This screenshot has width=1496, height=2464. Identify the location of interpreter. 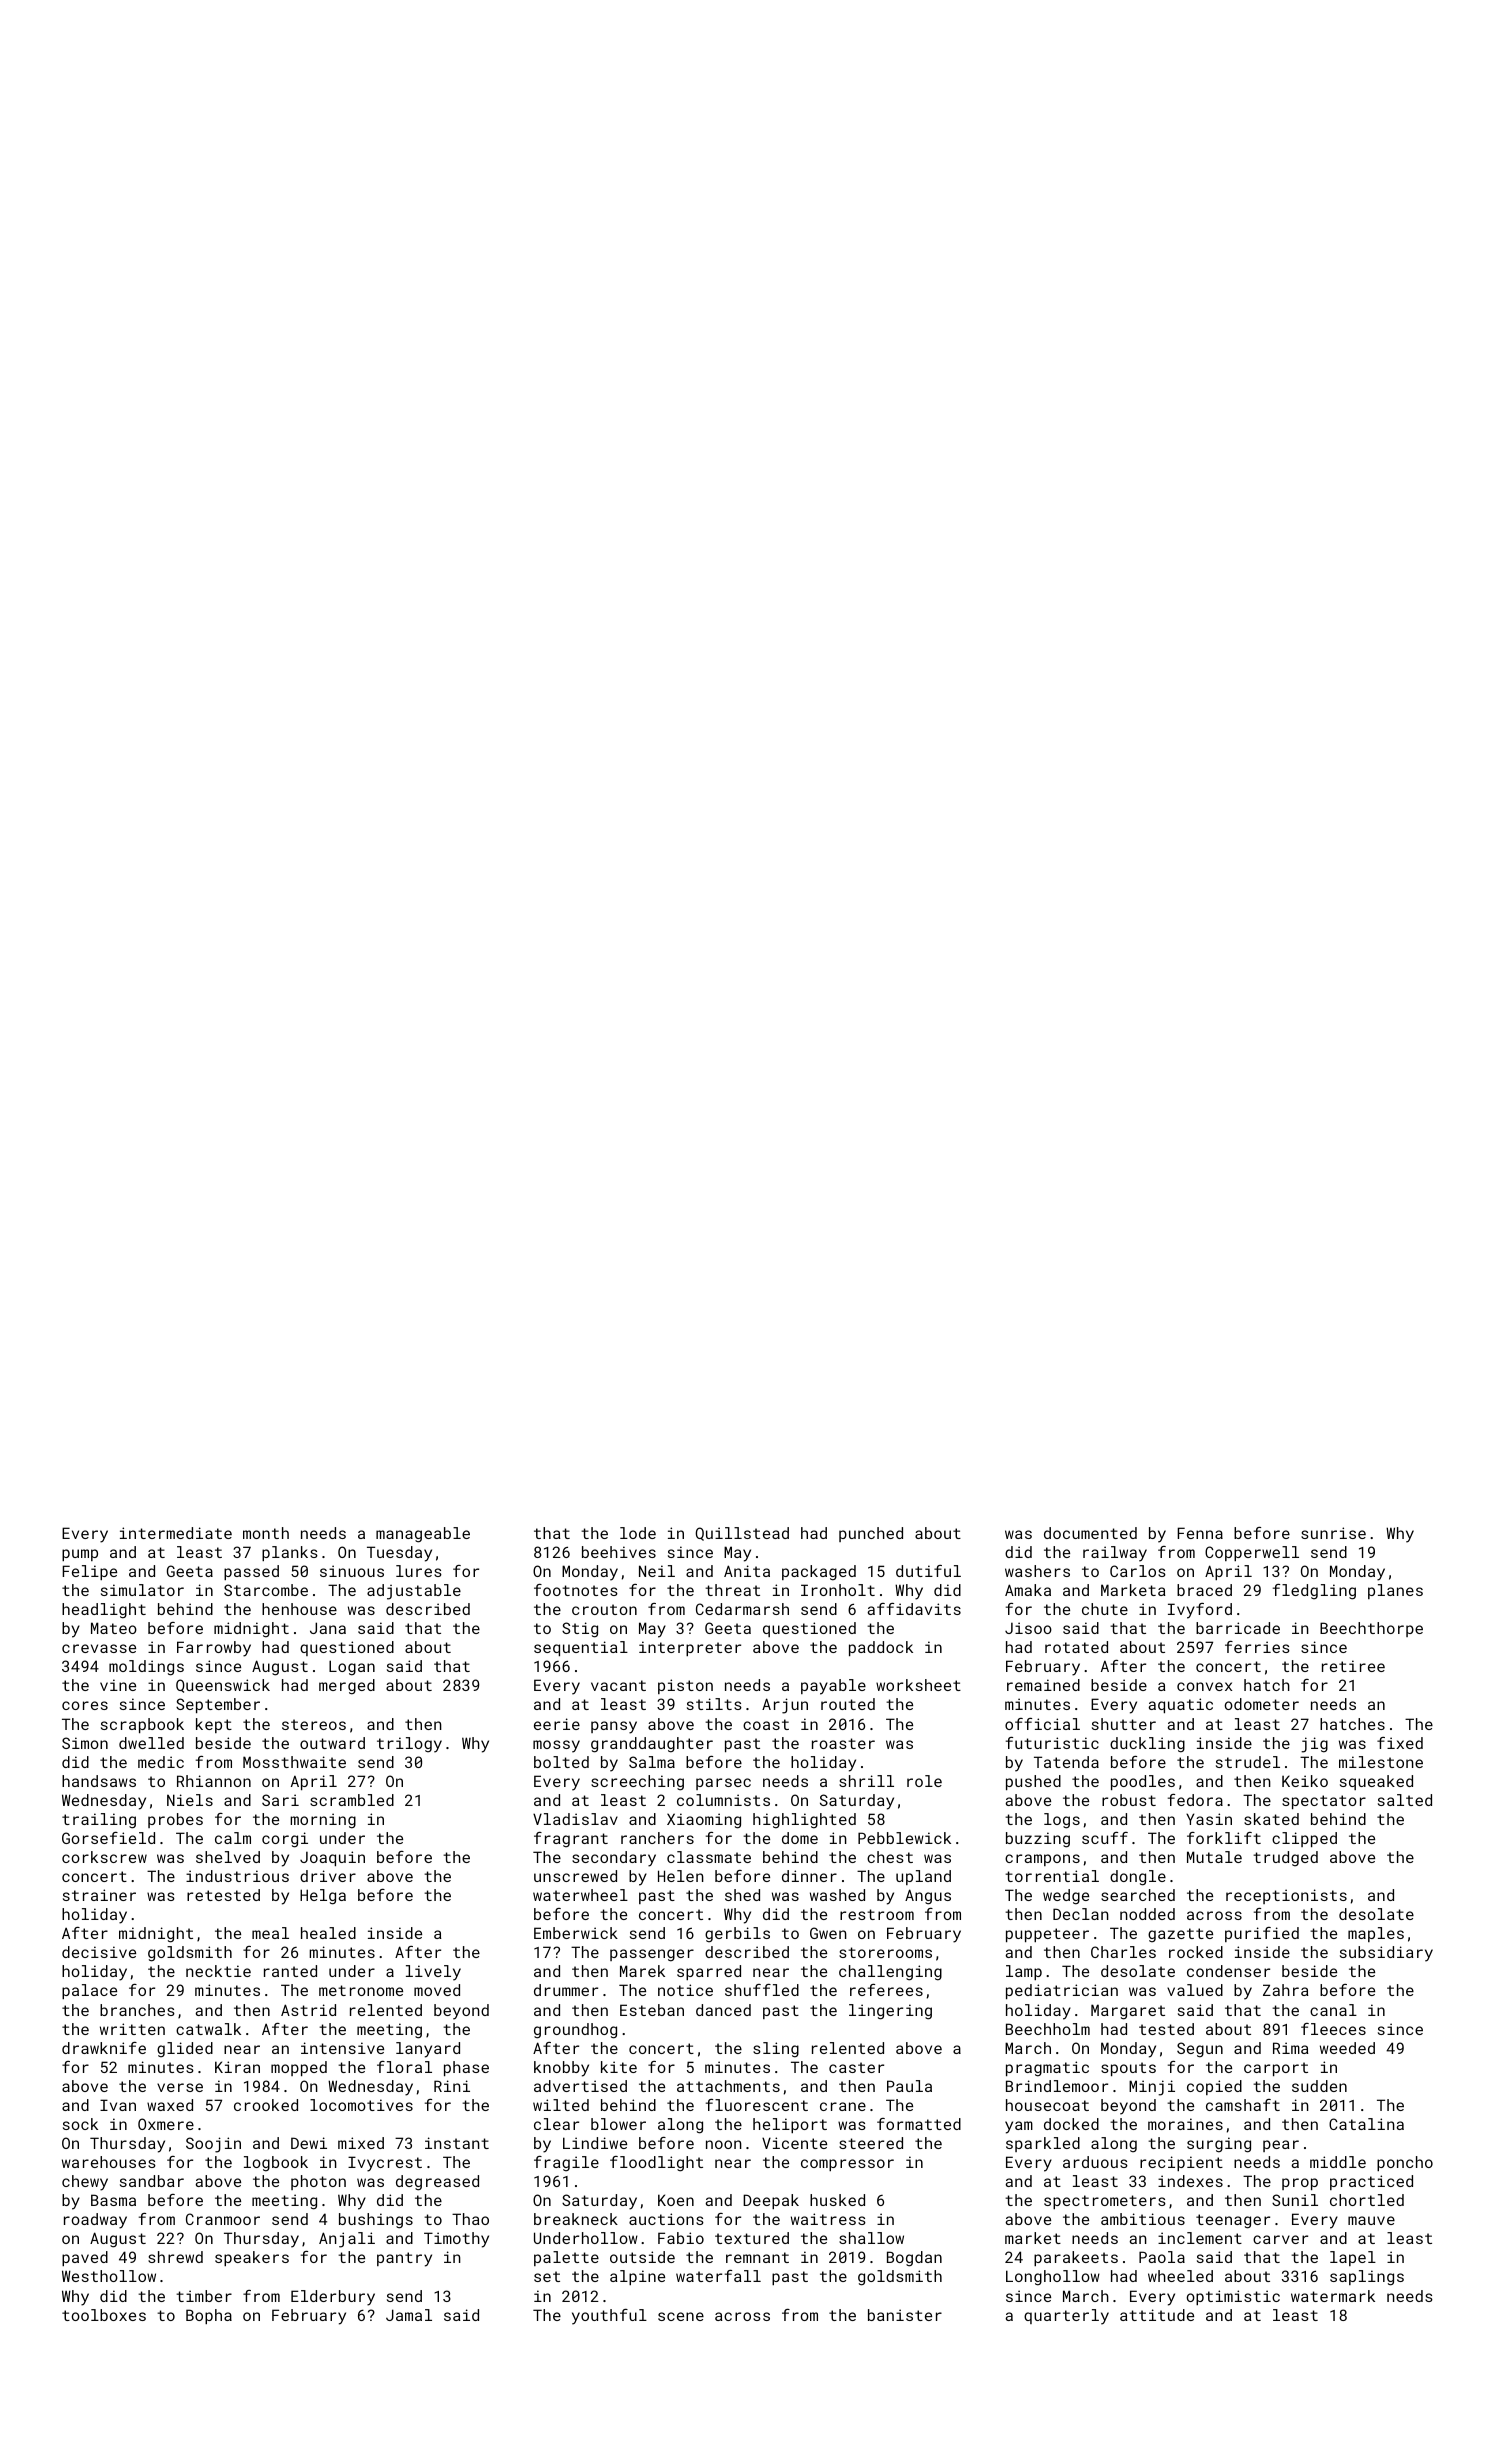
(690, 1648).
